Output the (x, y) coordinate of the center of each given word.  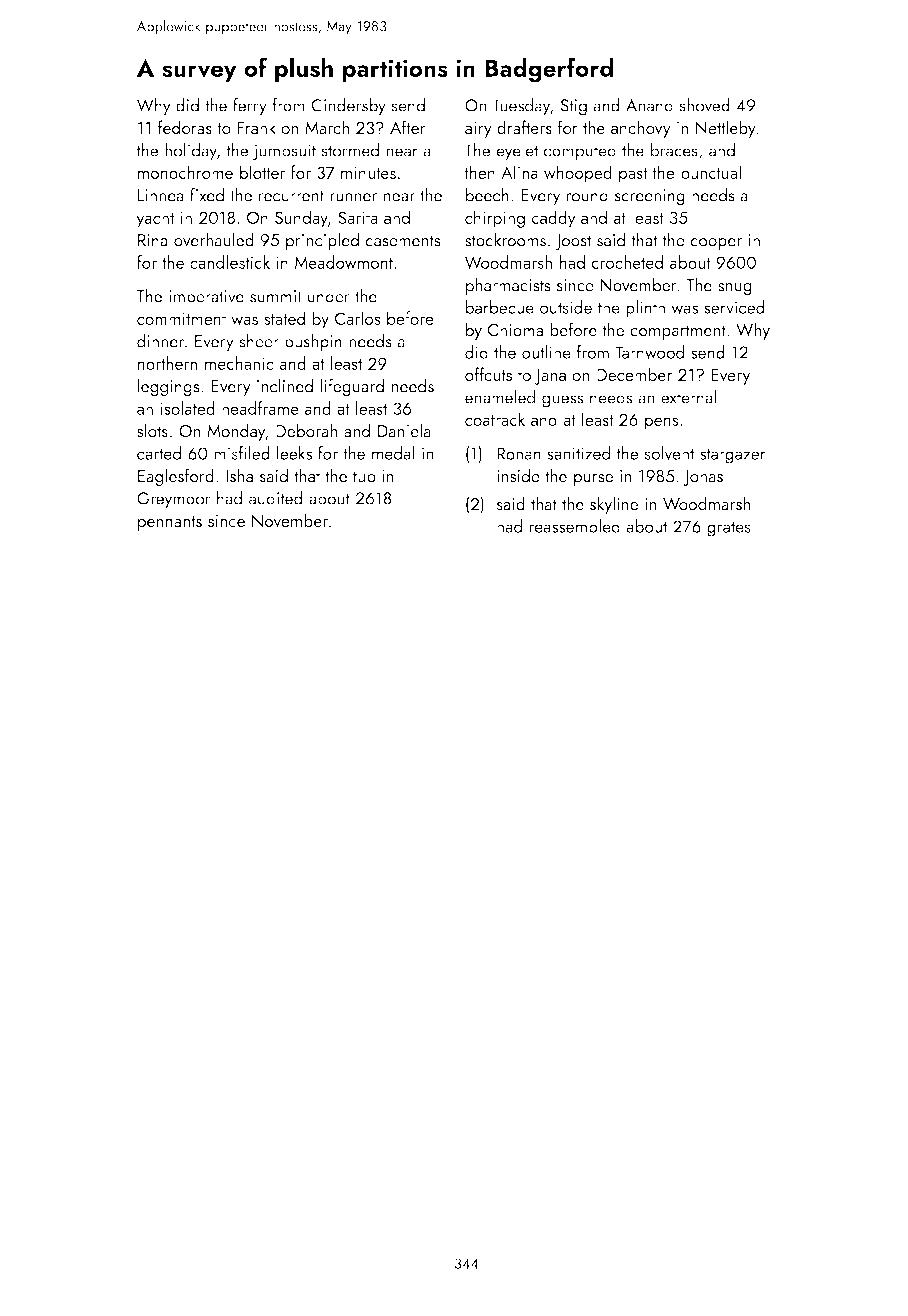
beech (487, 195)
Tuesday (521, 107)
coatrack (495, 419)
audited (276, 498)
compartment (678, 332)
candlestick (230, 262)
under (329, 296)
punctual (711, 174)
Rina (153, 240)
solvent (669, 453)
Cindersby (348, 107)
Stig (573, 107)
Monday (236, 432)
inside (518, 475)
